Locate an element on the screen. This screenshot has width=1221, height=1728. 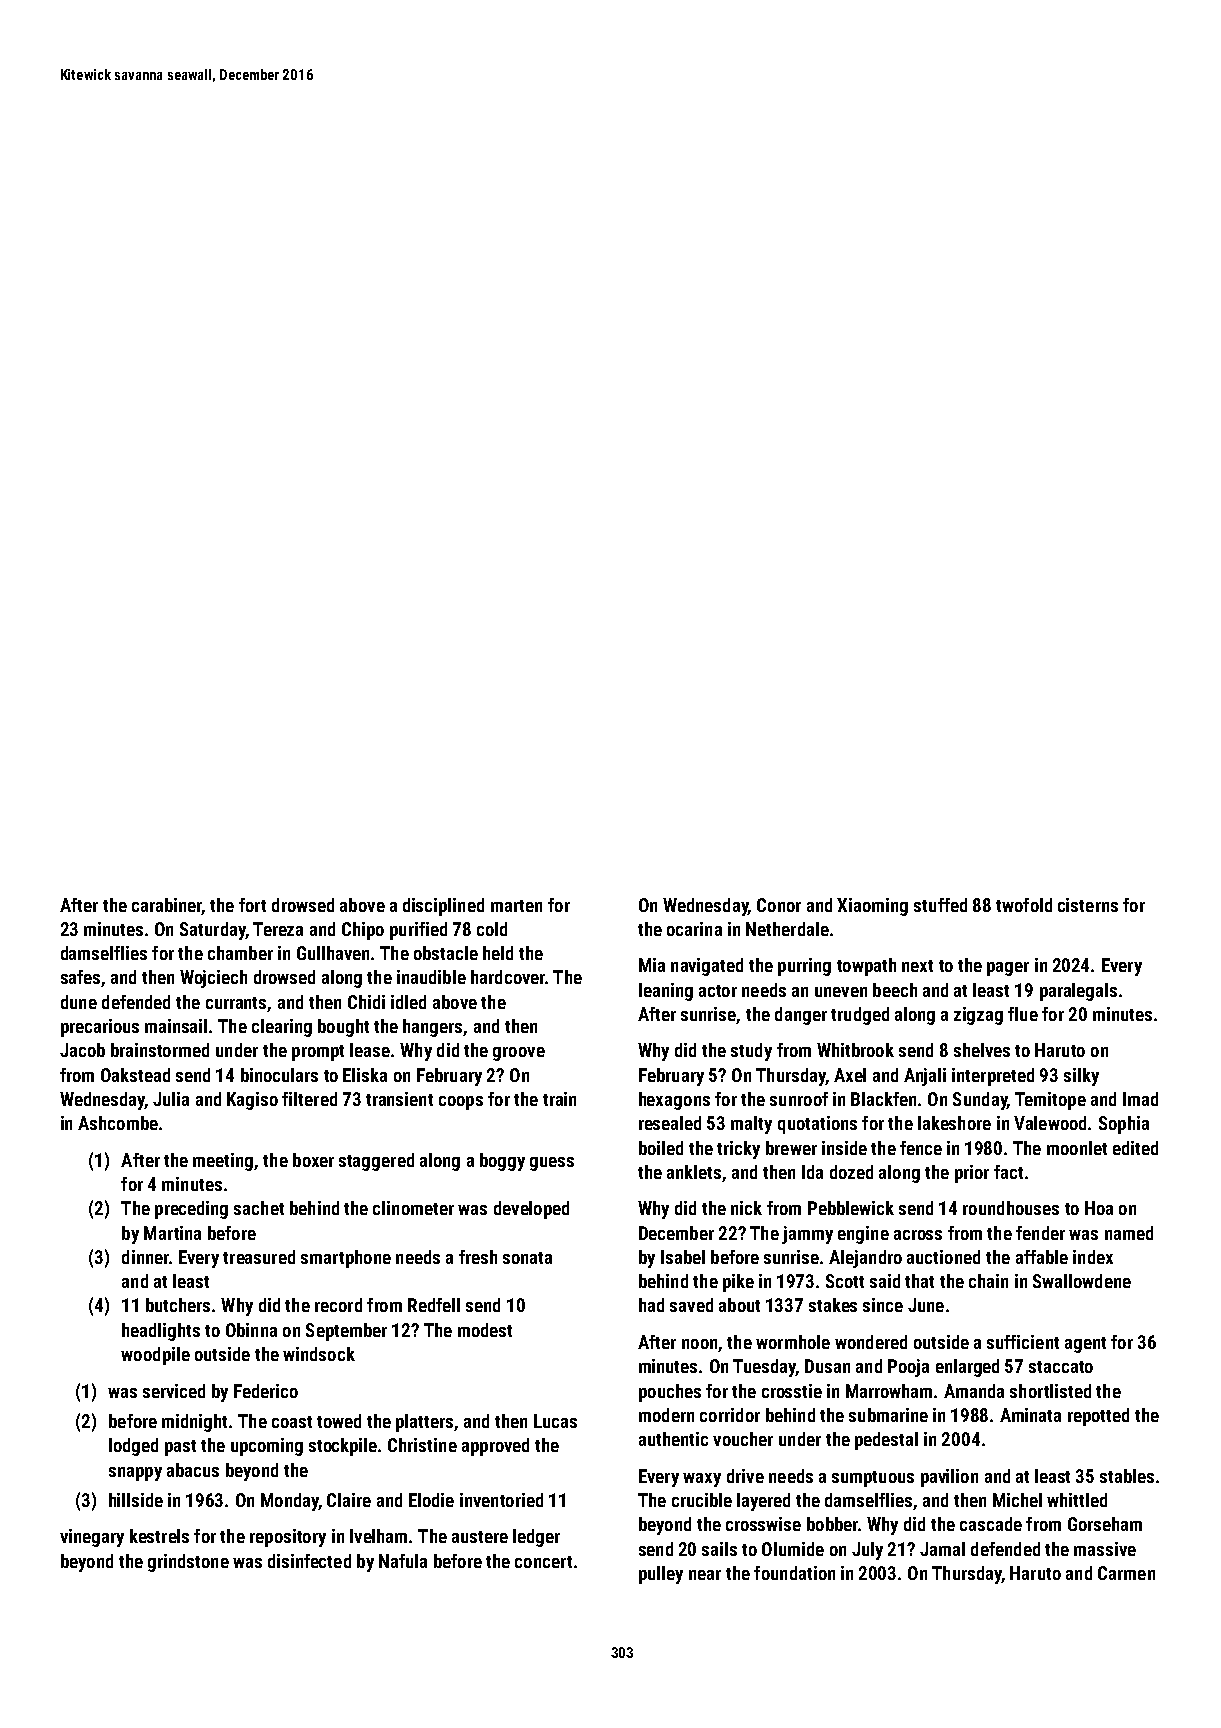
Monday is located at coordinates (290, 1502).
